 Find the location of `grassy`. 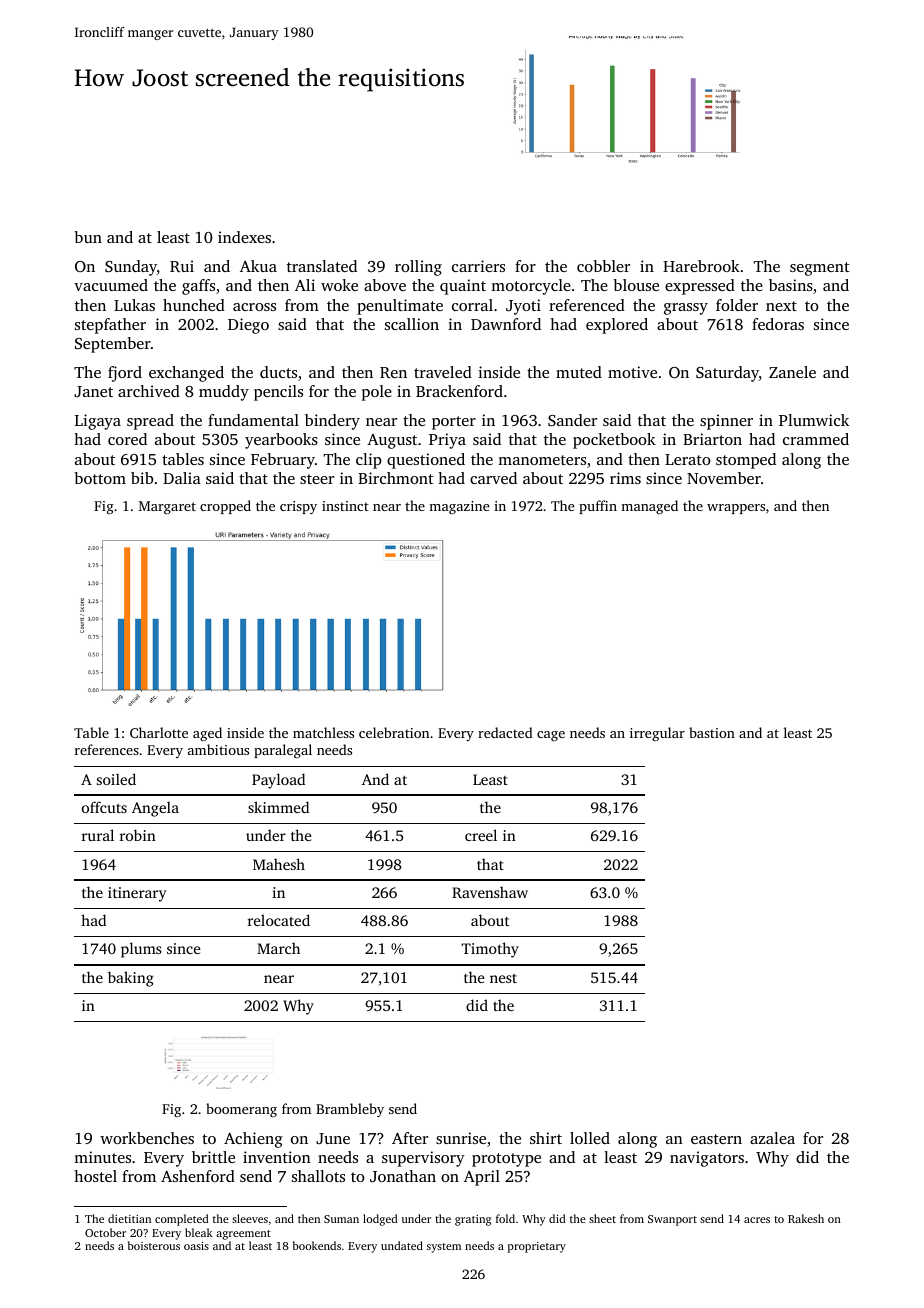

grassy is located at coordinates (686, 309).
